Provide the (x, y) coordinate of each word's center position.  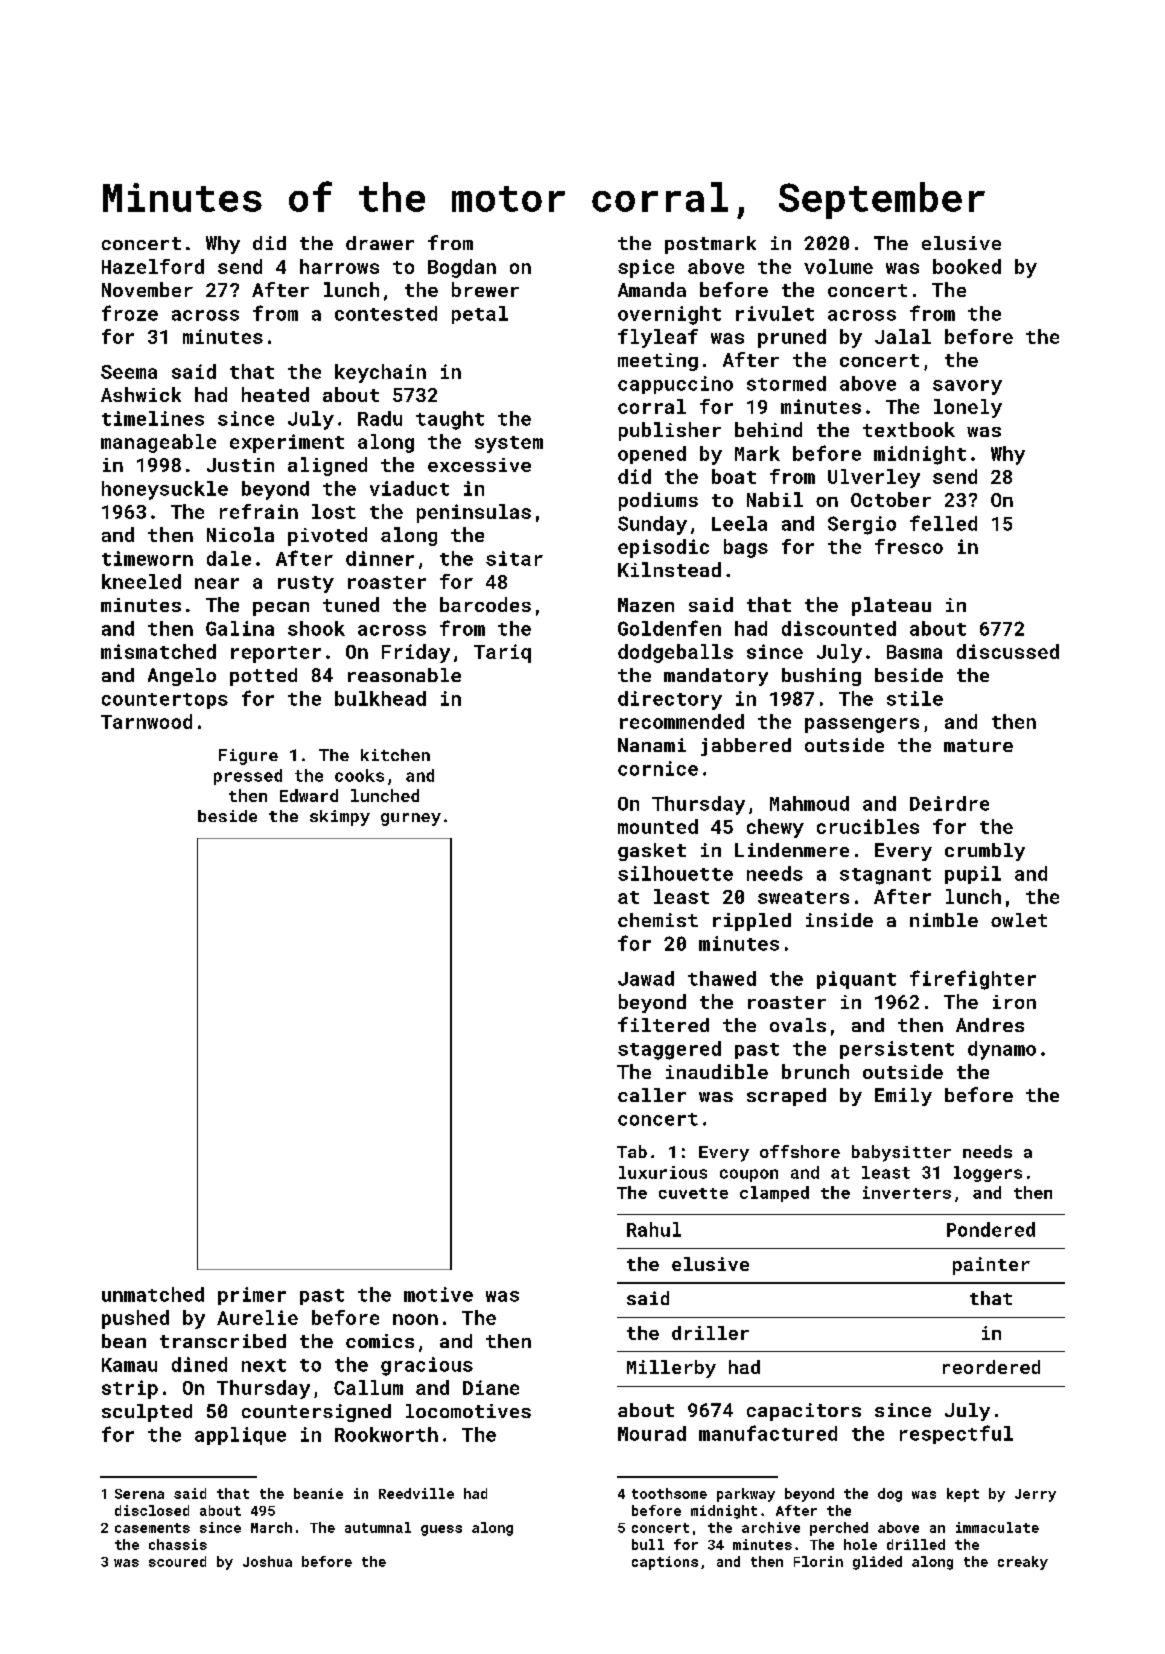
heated (275, 394)
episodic (663, 548)
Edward (309, 795)
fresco (909, 546)
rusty (306, 584)
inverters (907, 1192)
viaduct (409, 488)
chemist (658, 920)
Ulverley (874, 478)
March (271, 1527)
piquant (856, 980)
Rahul (654, 1229)
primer (252, 1296)
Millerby (671, 1369)
